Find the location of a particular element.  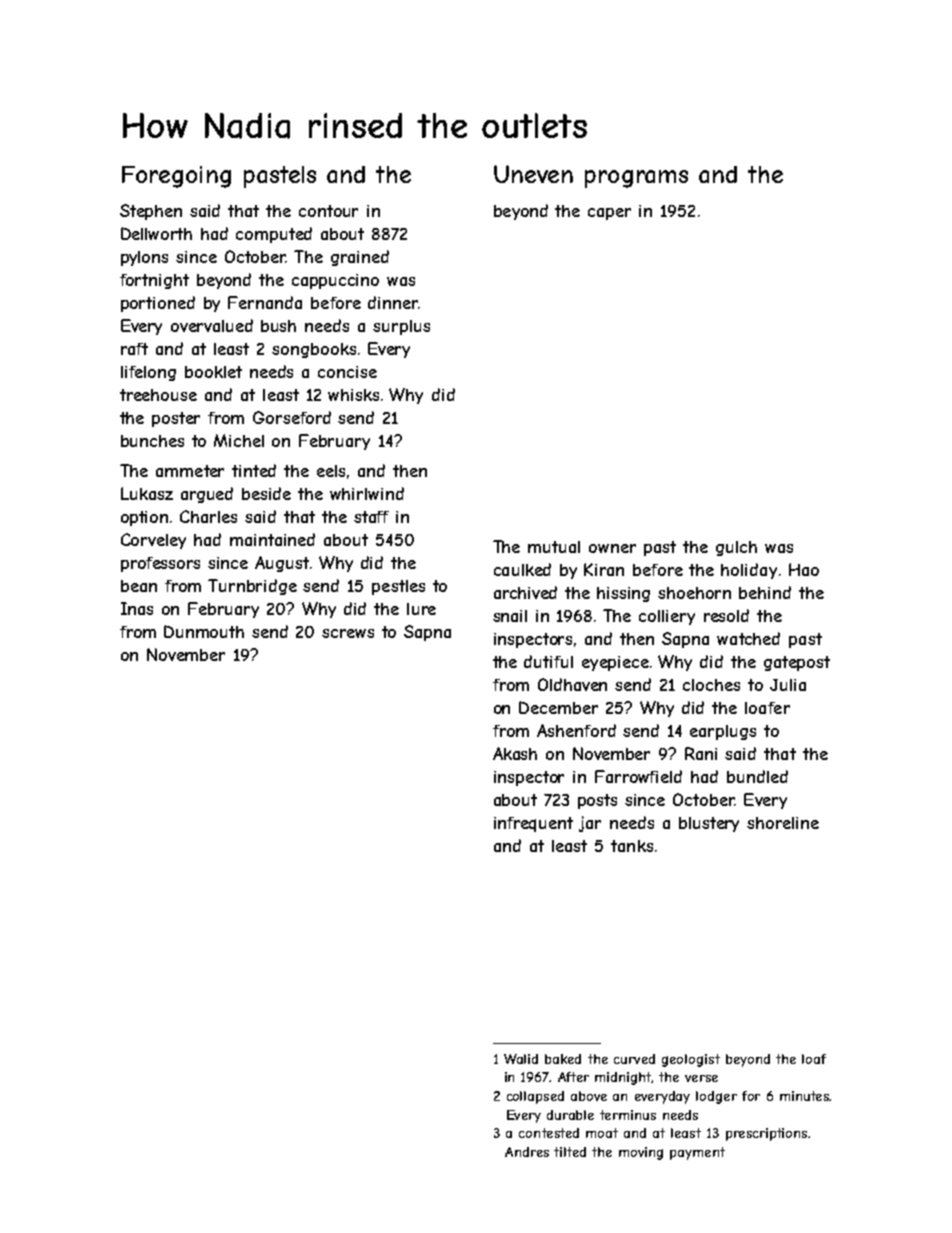

screws is located at coordinates (348, 633).
